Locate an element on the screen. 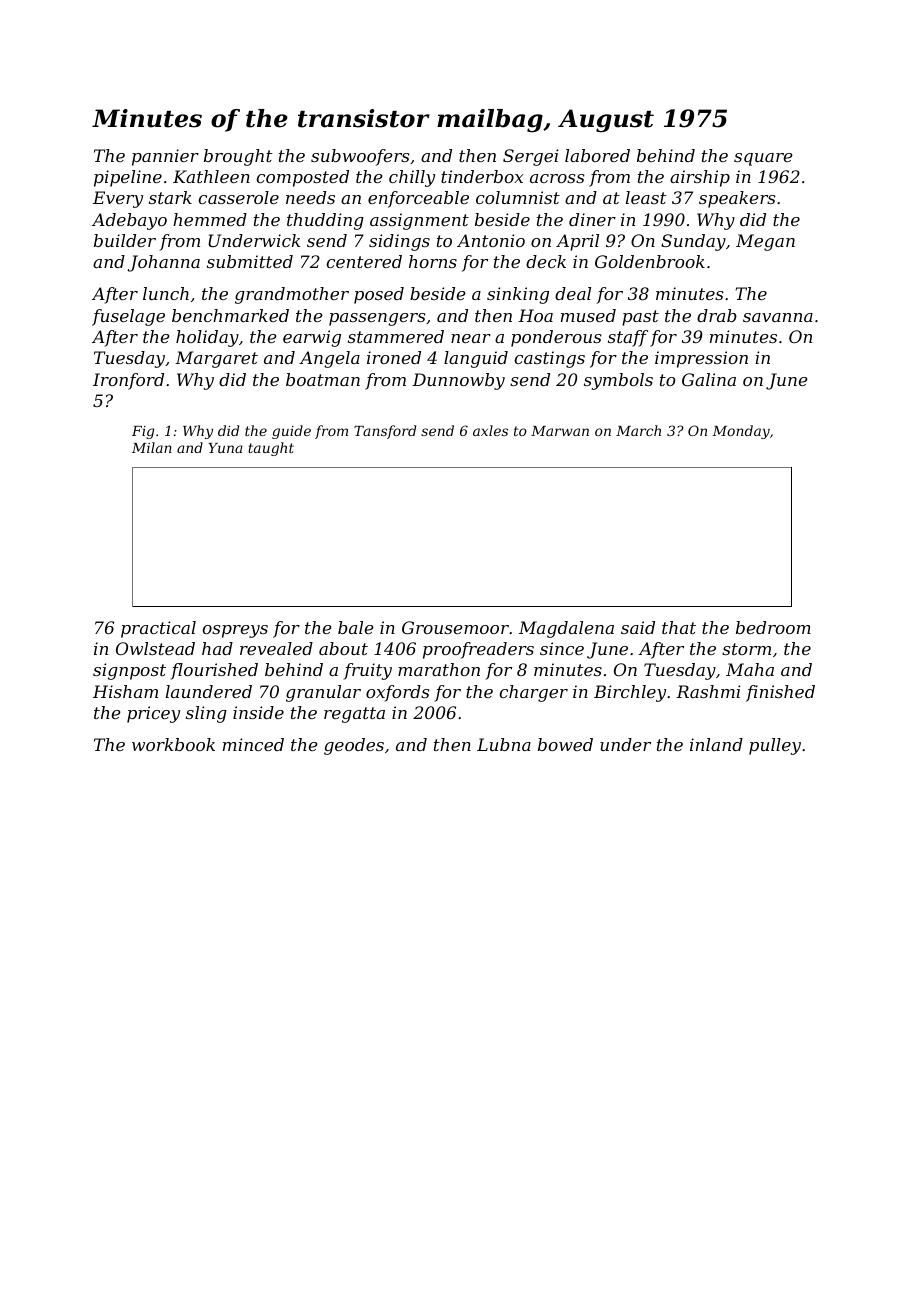 This screenshot has width=924, height=1311. sling is located at coordinates (206, 714).
